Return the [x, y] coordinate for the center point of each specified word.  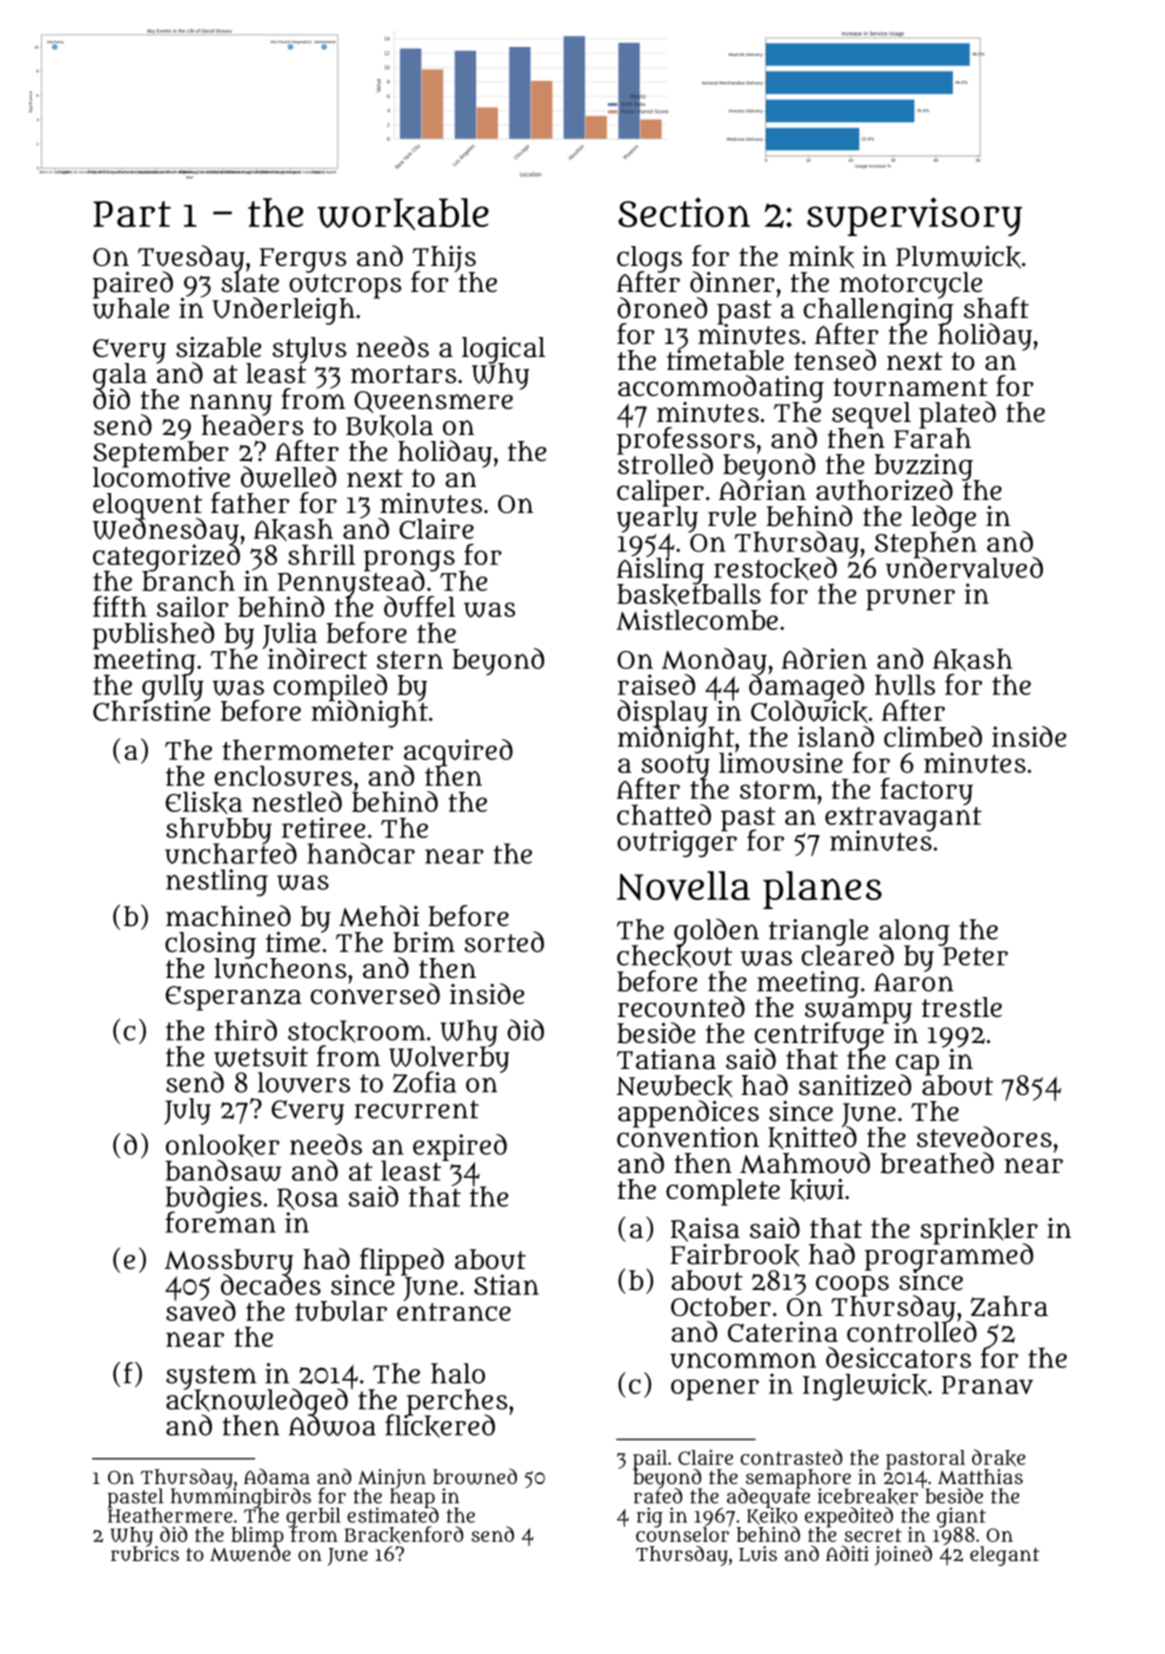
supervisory [914, 216]
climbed [933, 736]
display [662, 713]
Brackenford [403, 1534]
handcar [361, 853]
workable [403, 214]
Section [684, 212]
